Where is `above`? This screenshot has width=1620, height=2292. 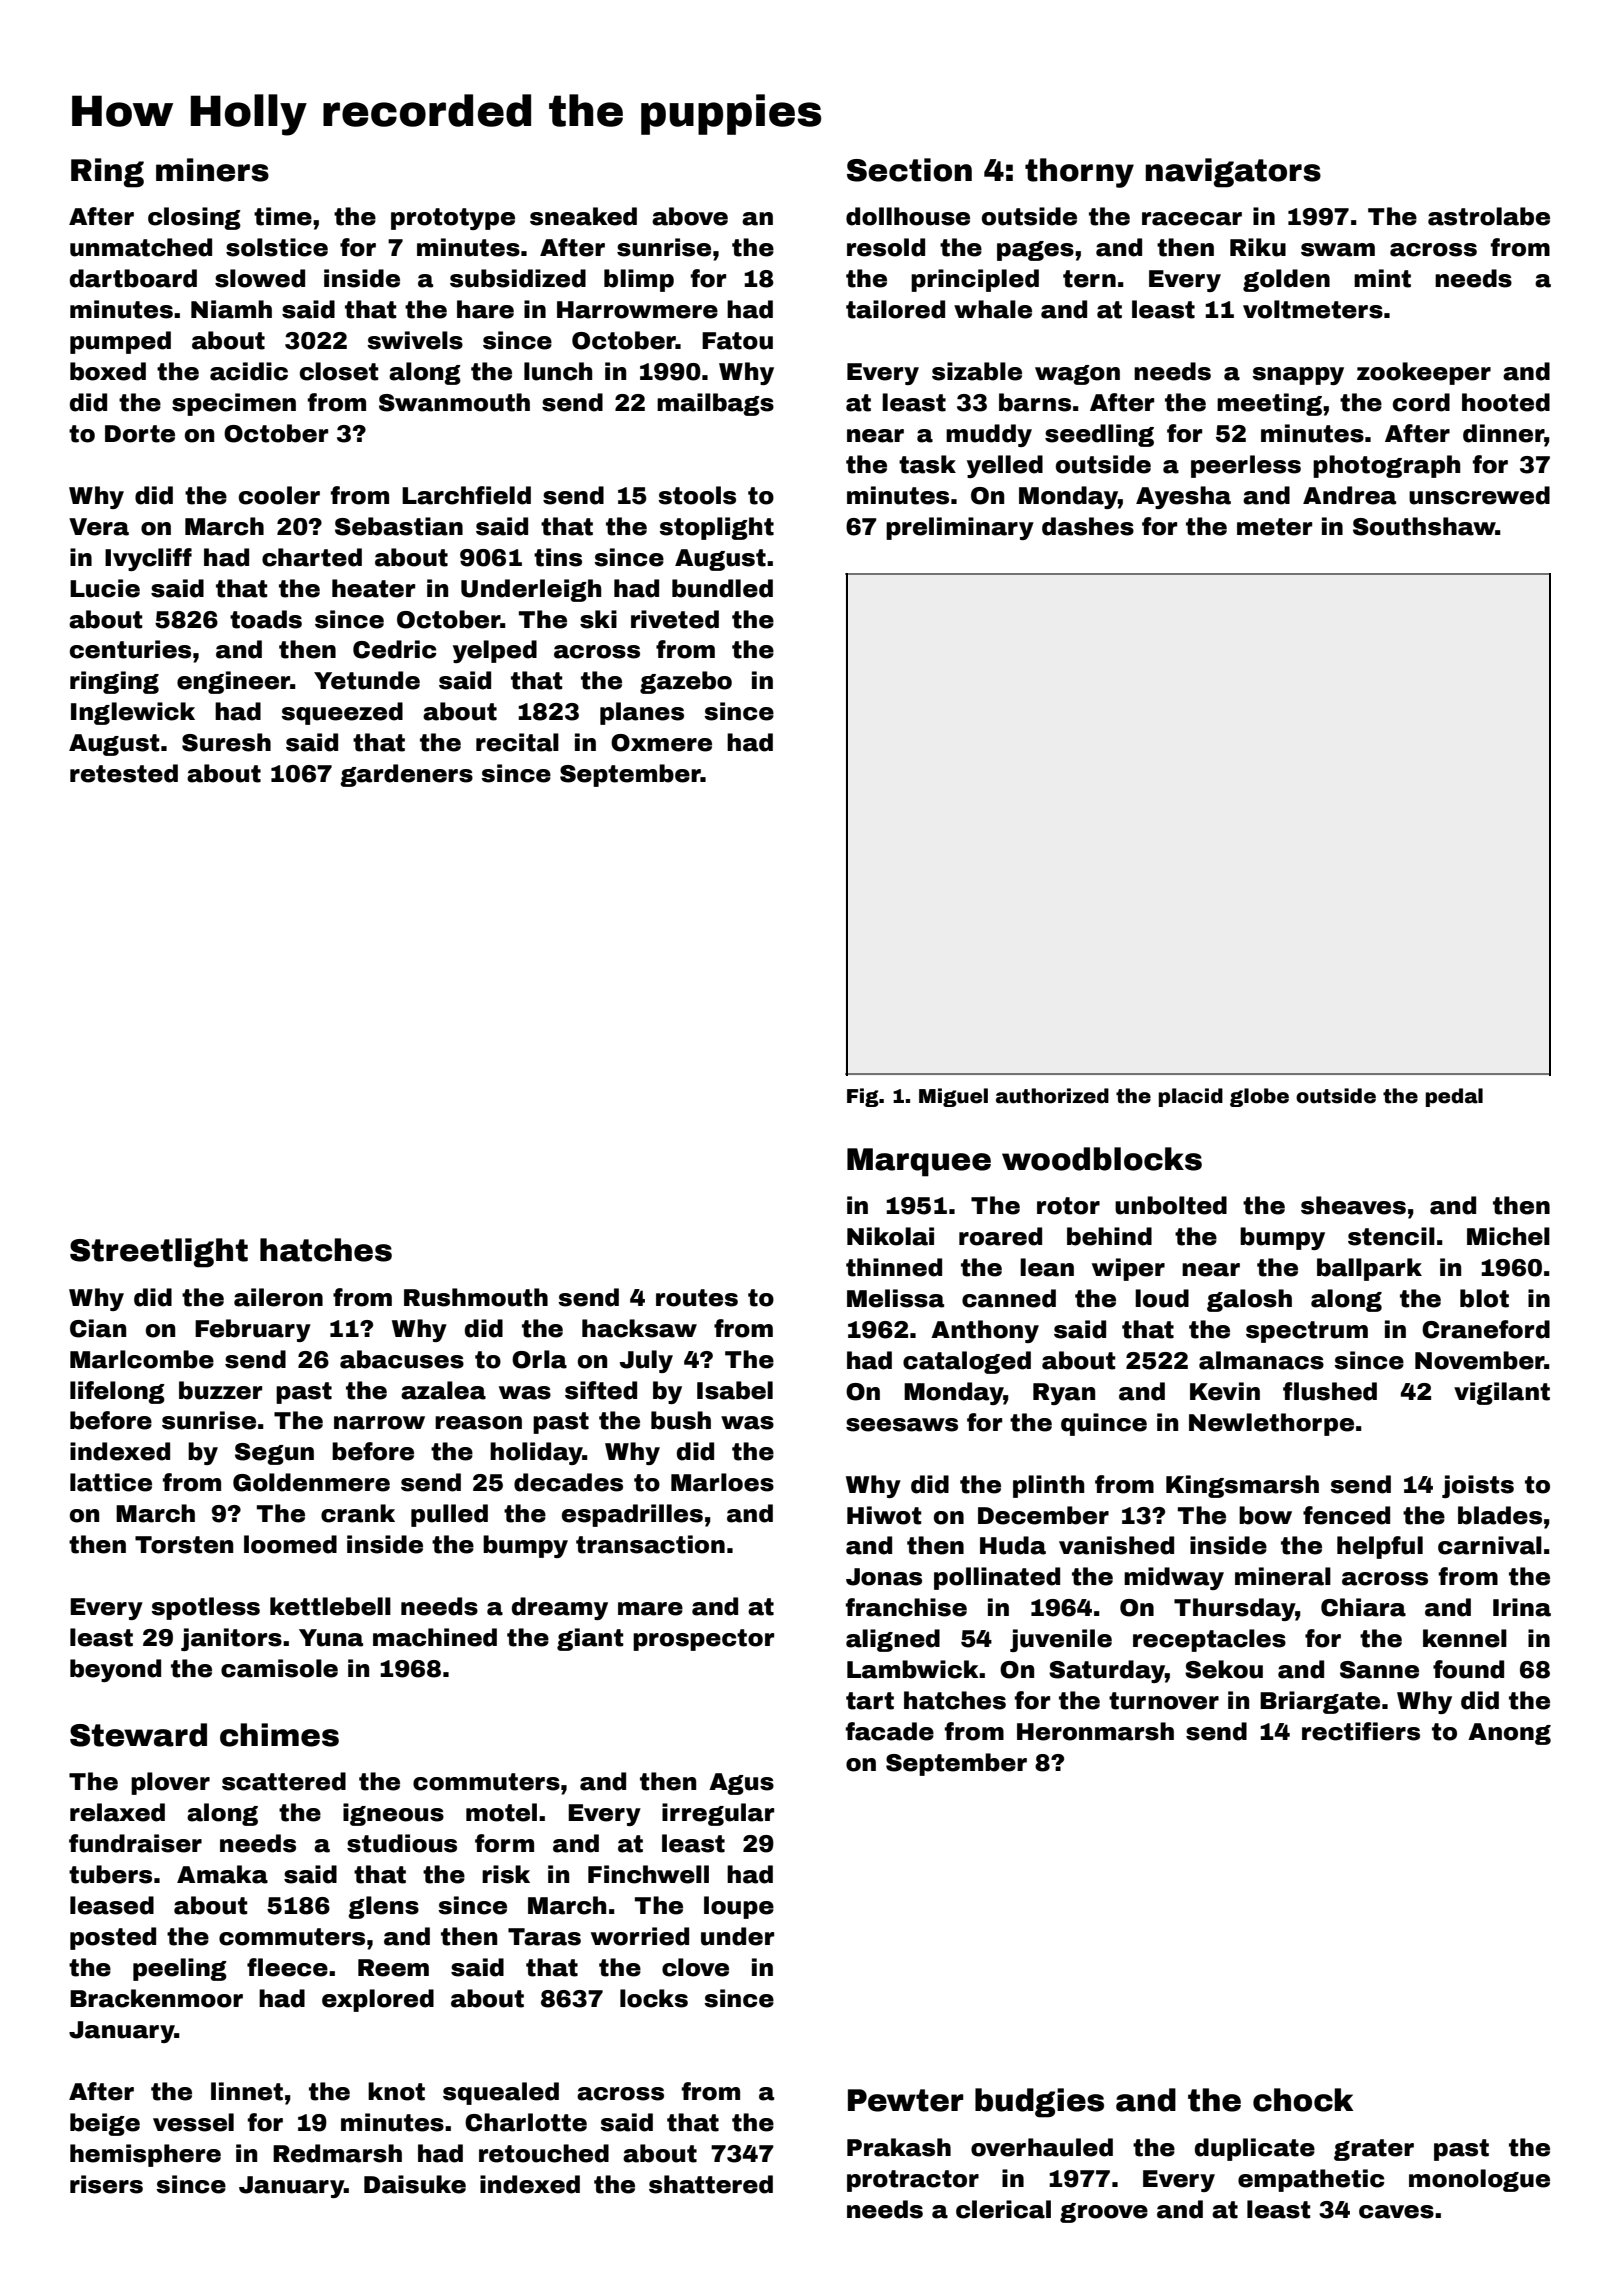
above is located at coordinates (690, 216).
